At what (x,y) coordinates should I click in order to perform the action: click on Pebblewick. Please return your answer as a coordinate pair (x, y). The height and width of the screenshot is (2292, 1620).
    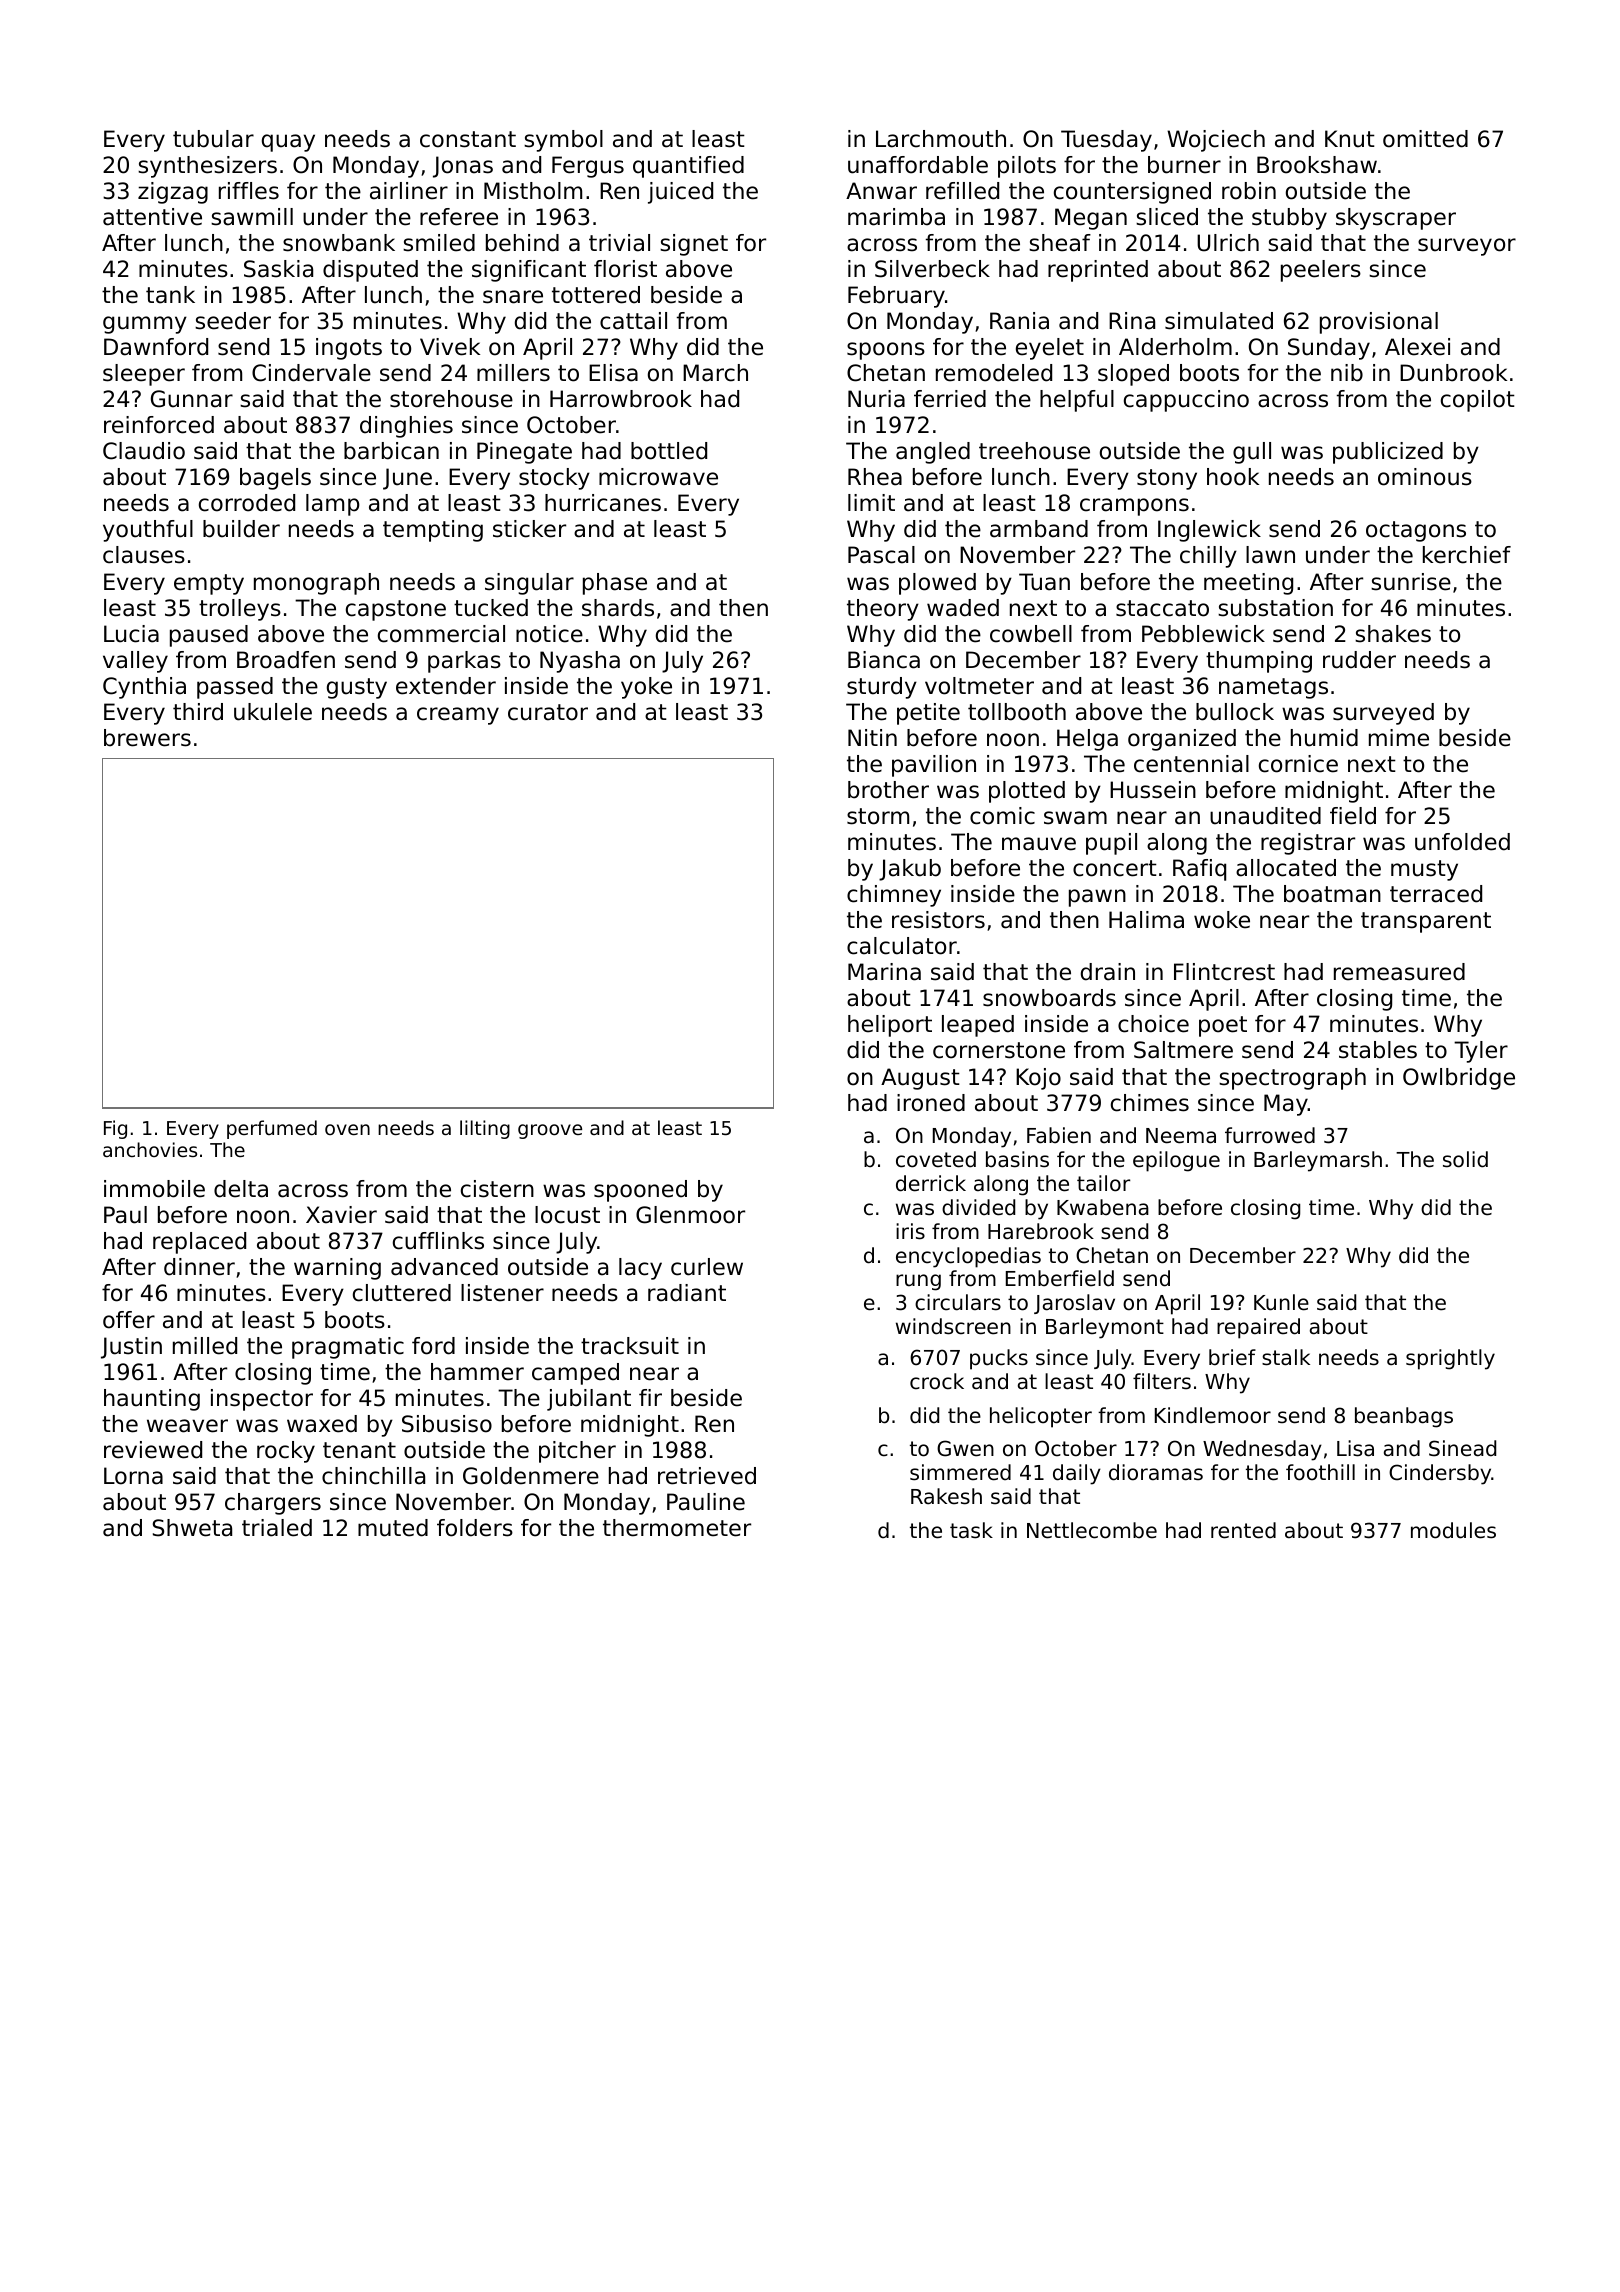
    Looking at the image, I should click on (1203, 634).
